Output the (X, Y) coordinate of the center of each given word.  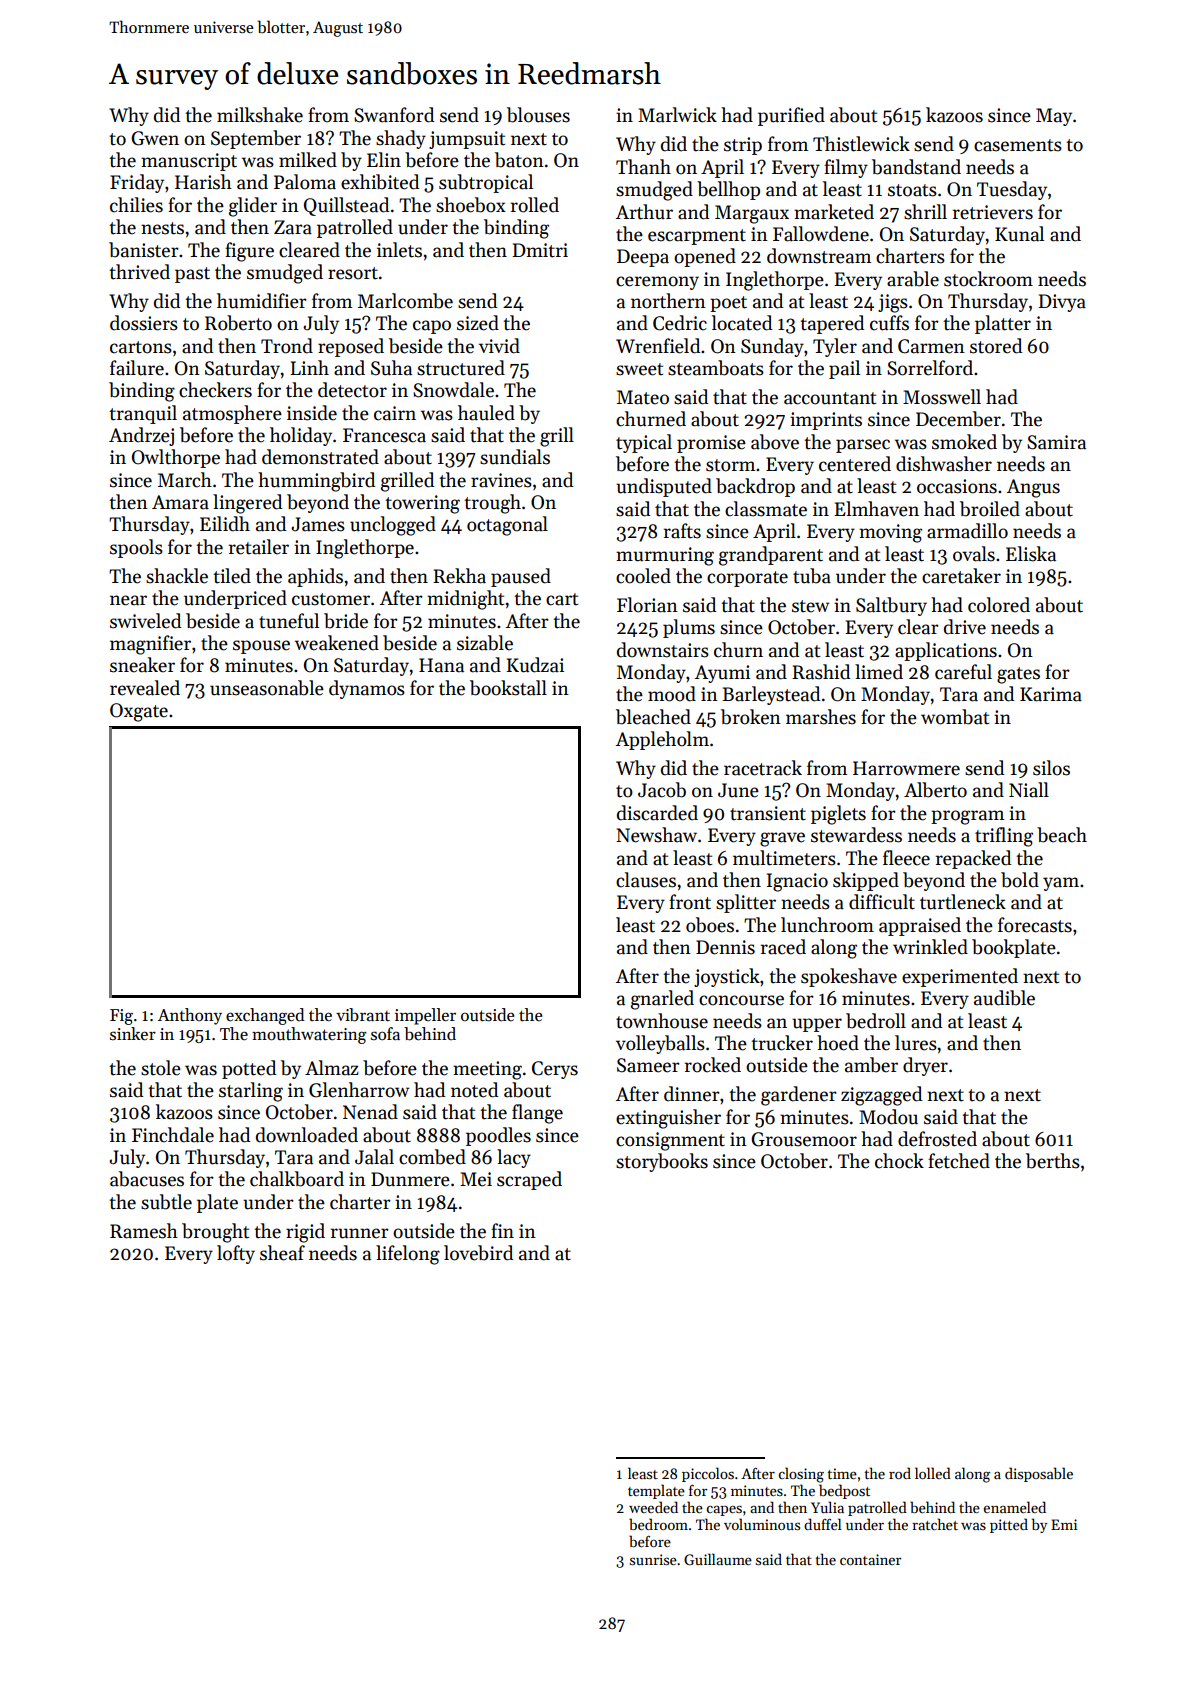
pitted (1009, 1525)
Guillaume (718, 1559)
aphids (315, 577)
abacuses (147, 1179)
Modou (888, 1117)
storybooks (662, 1162)
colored (999, 605)
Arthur (644, 212)
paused (521, 577)
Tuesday (1012, 190)
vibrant (363, 1015)
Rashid (821, 672)
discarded (657, 813)
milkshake (260, 115)
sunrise (653, 1559)
